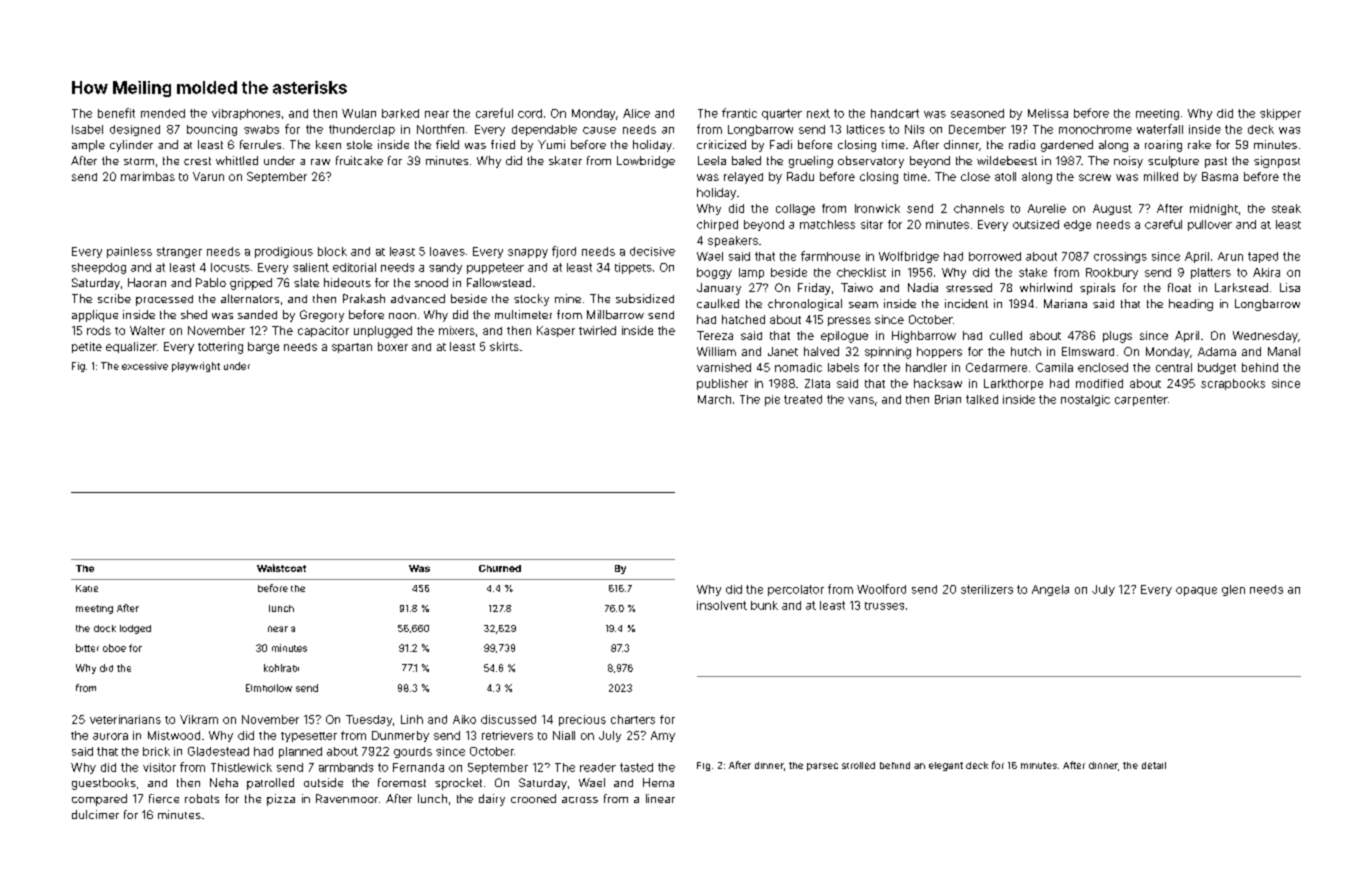 The height and width of the screenshot is (887, 1372). I want to click on screw, so click(1095, 177).
